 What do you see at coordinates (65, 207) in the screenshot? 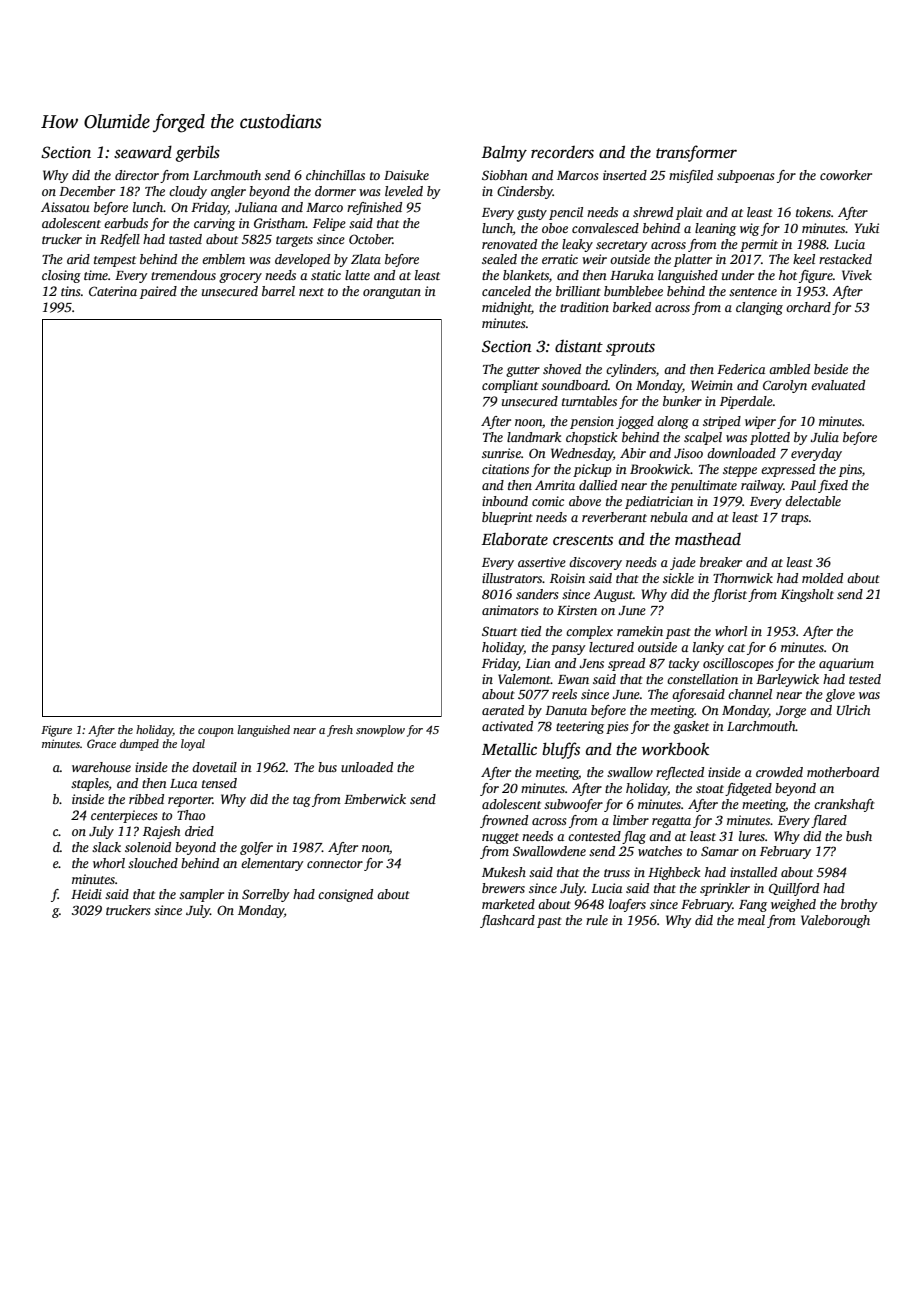
I see `Aissatou` at bounding box center [65, 207].
